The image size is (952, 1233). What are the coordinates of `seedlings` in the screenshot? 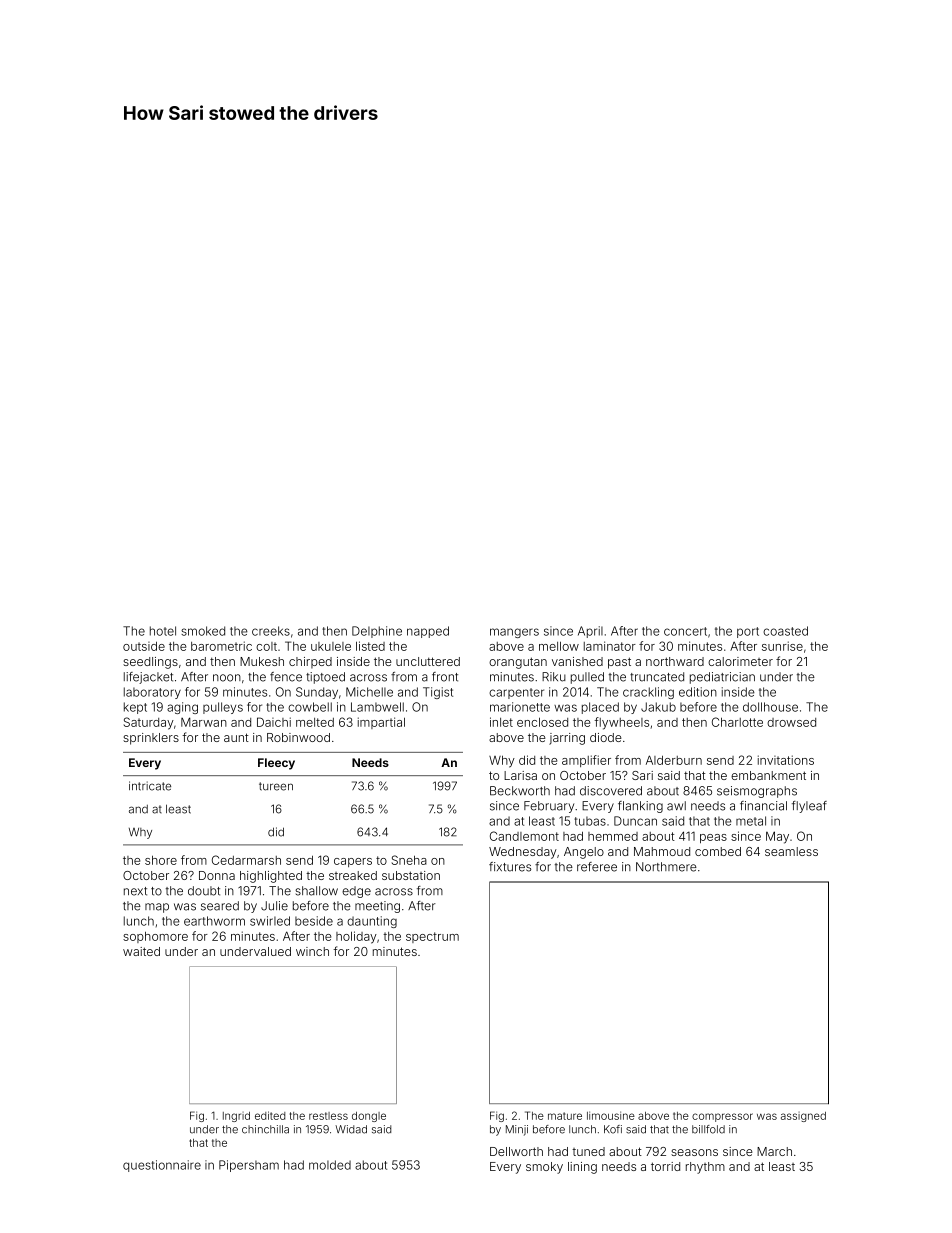 It's located at (150, 663).
